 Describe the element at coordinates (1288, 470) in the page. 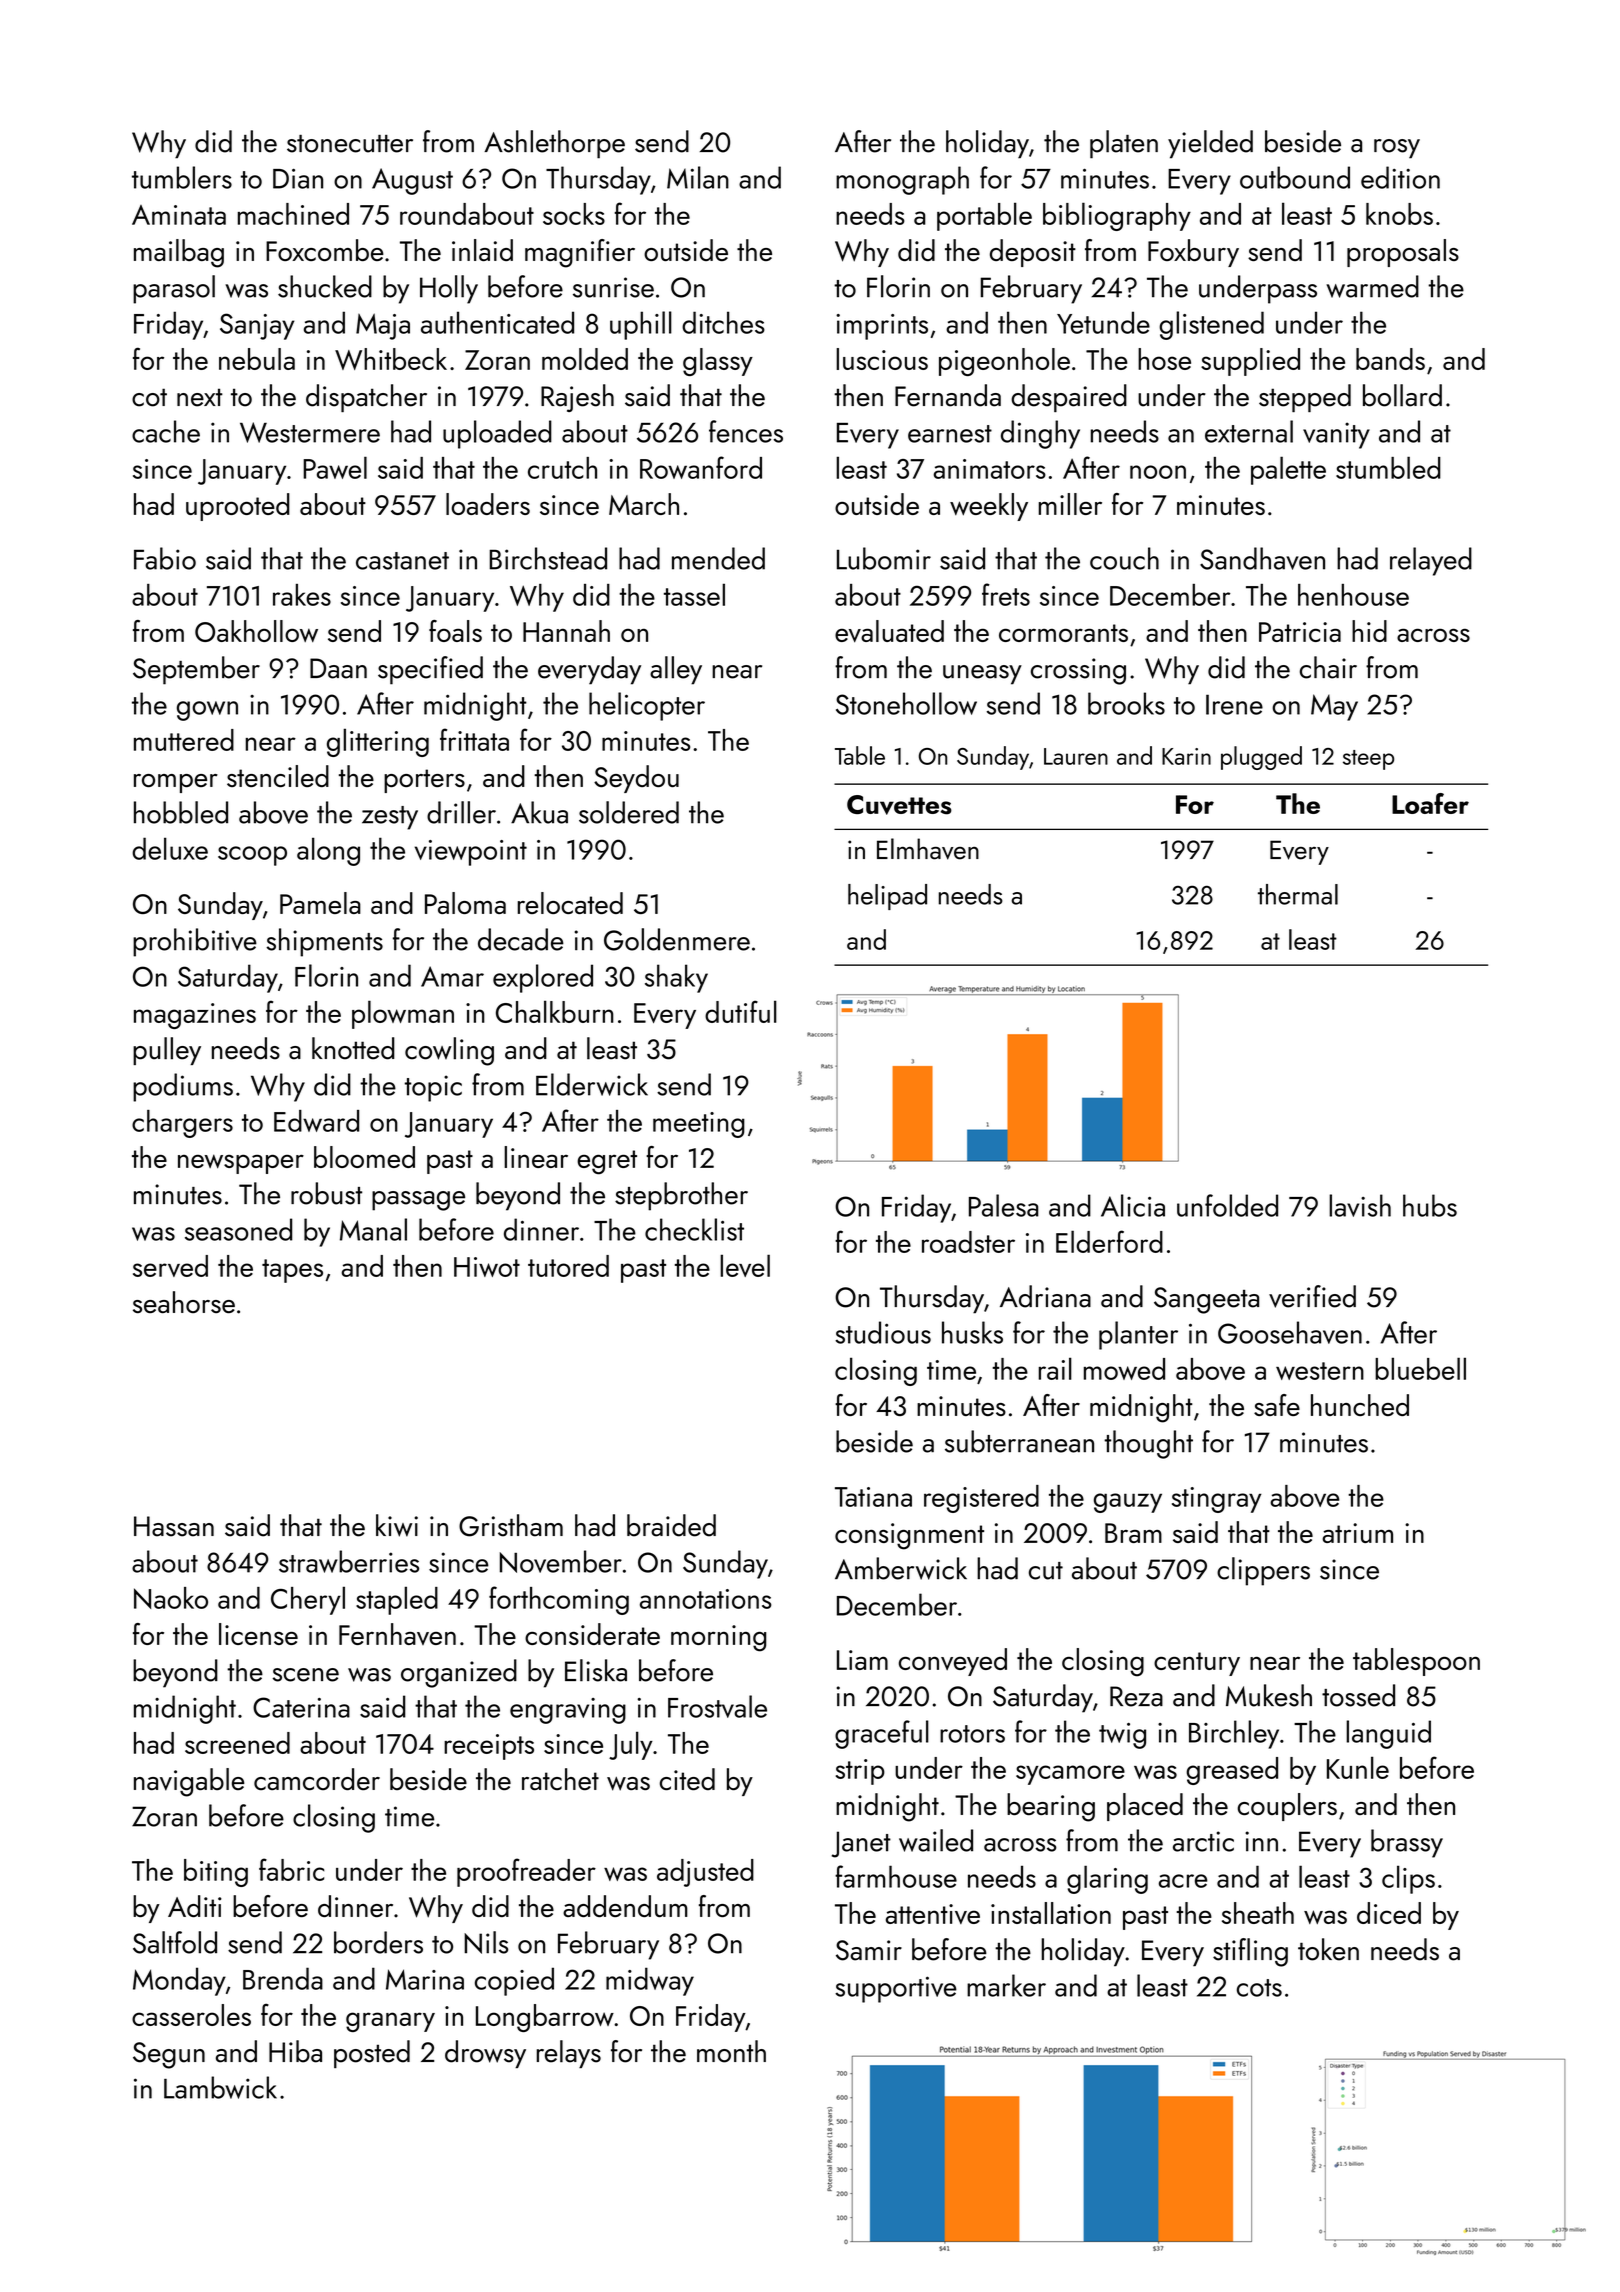

I see `palette` at that location.
